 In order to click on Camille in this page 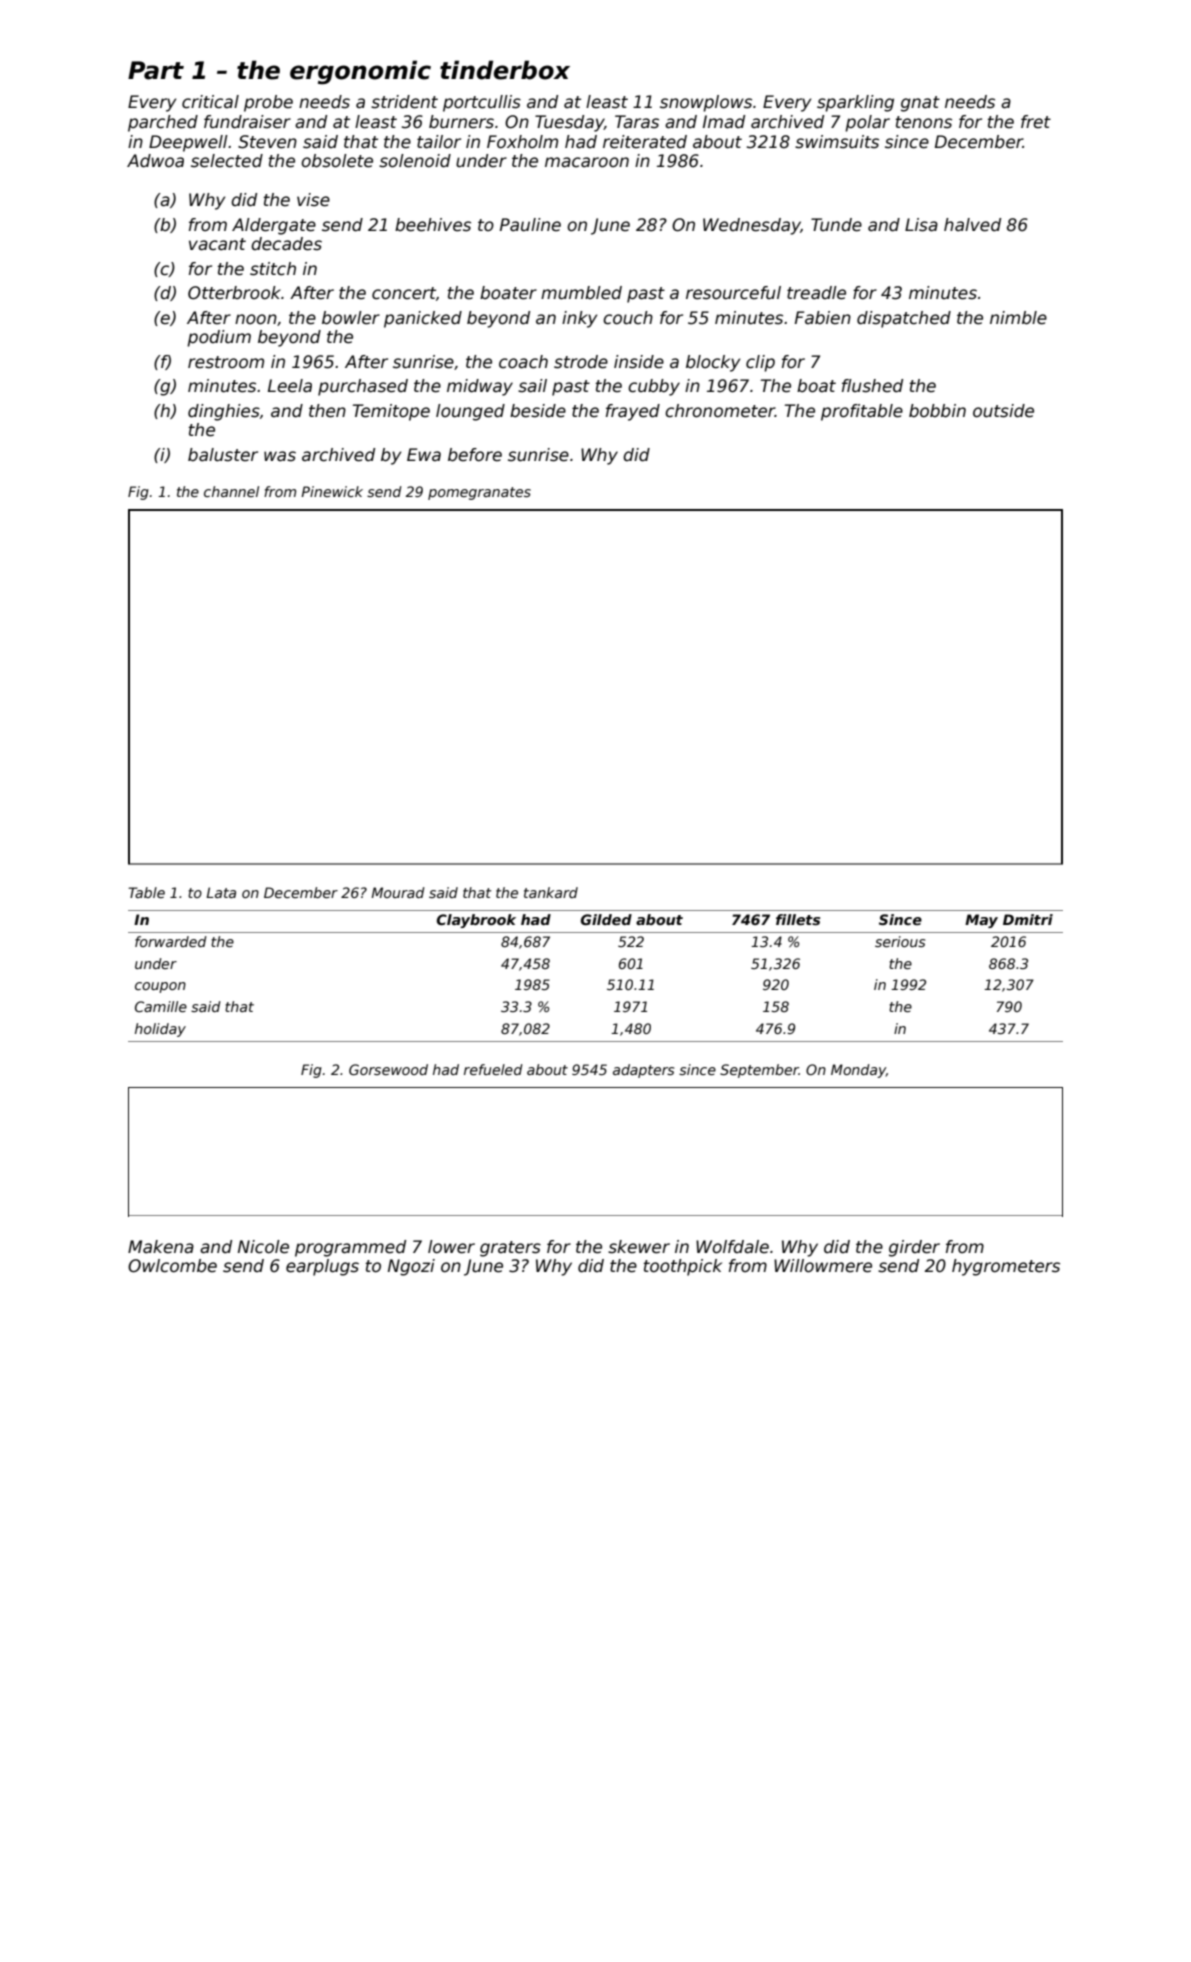, I will do `click(161, 1006)`.
